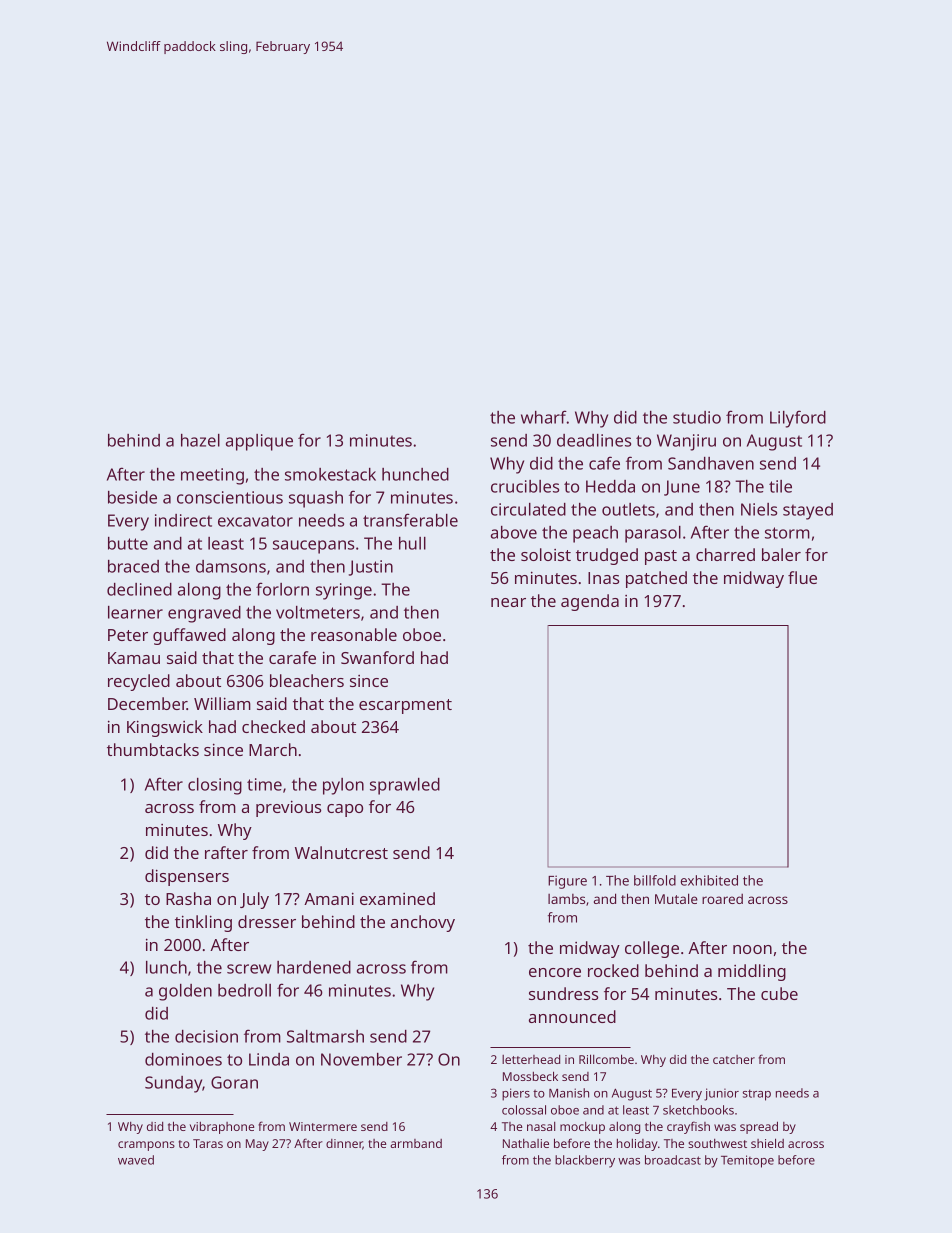 This screenshot has width=952, height=1233. Describe the element at coordinates (757, 1095) in the screenshot. I see `strap` at that location.
